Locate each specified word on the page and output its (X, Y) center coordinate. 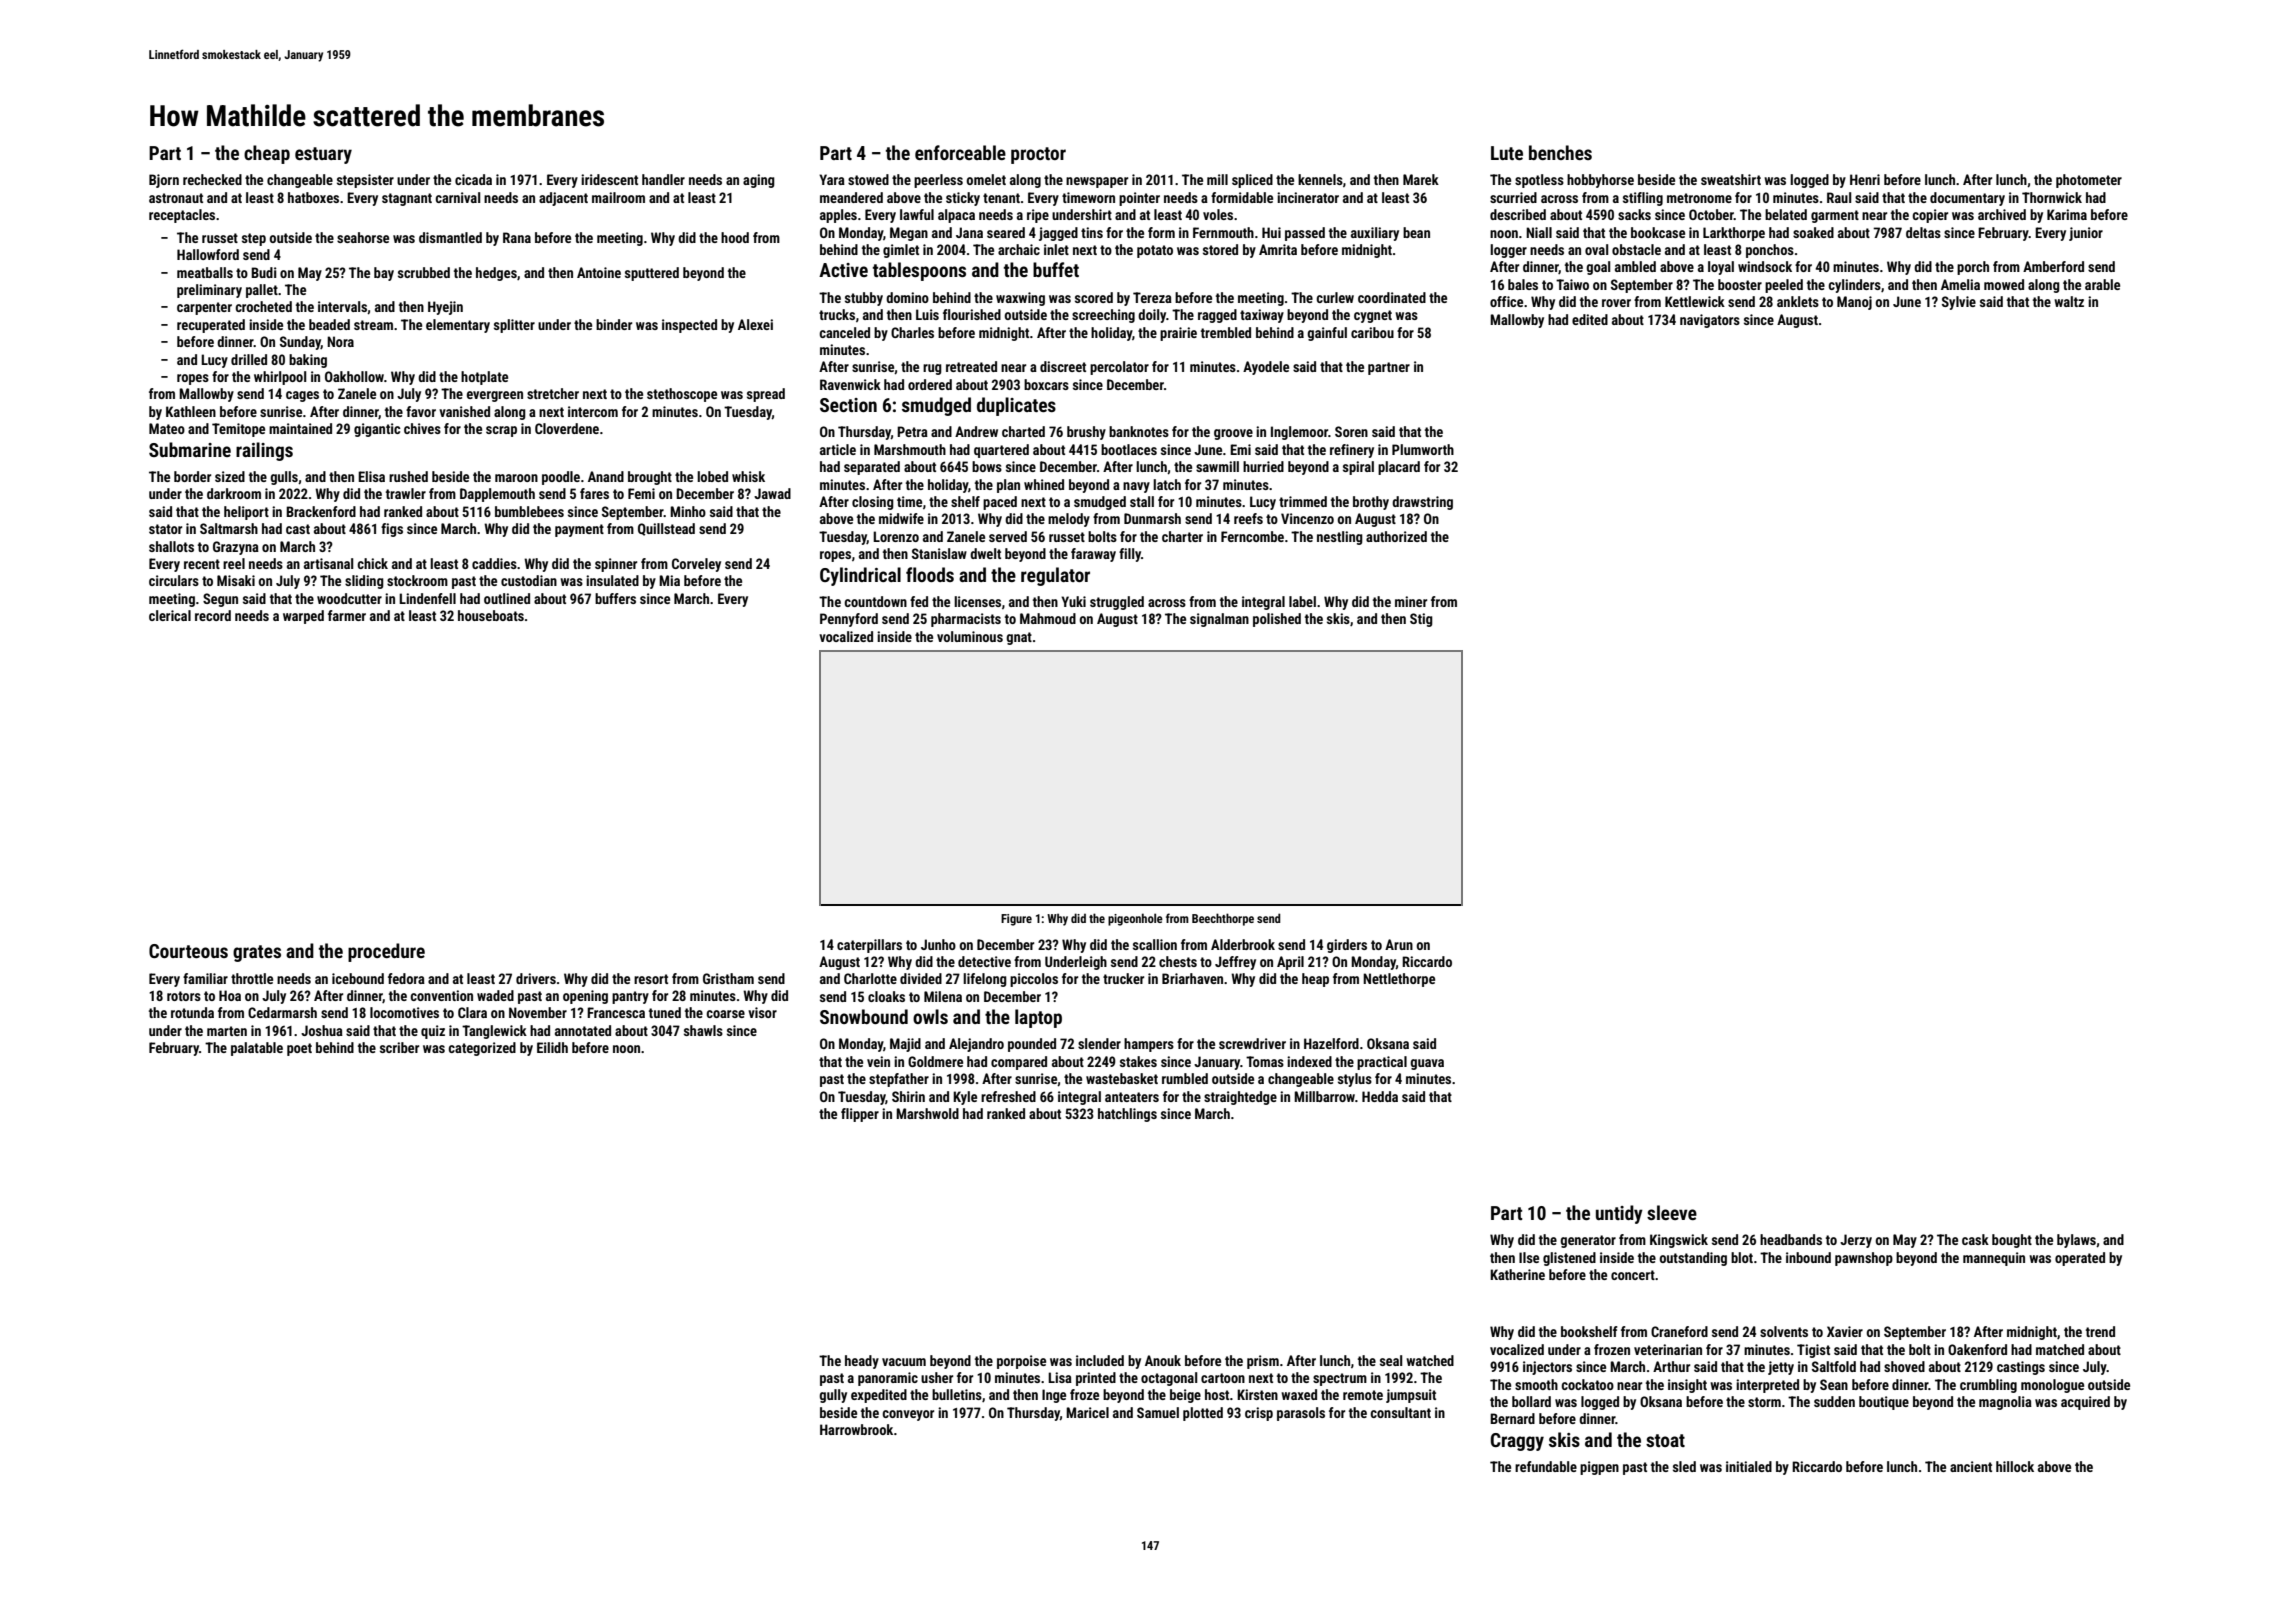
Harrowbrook (856, 1429)
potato (1155, 251)
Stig (1421, 620)
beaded (329, 324)
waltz (2069, 301)
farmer (347, 615)
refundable (1546, 1466)
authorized (1396, 536)
